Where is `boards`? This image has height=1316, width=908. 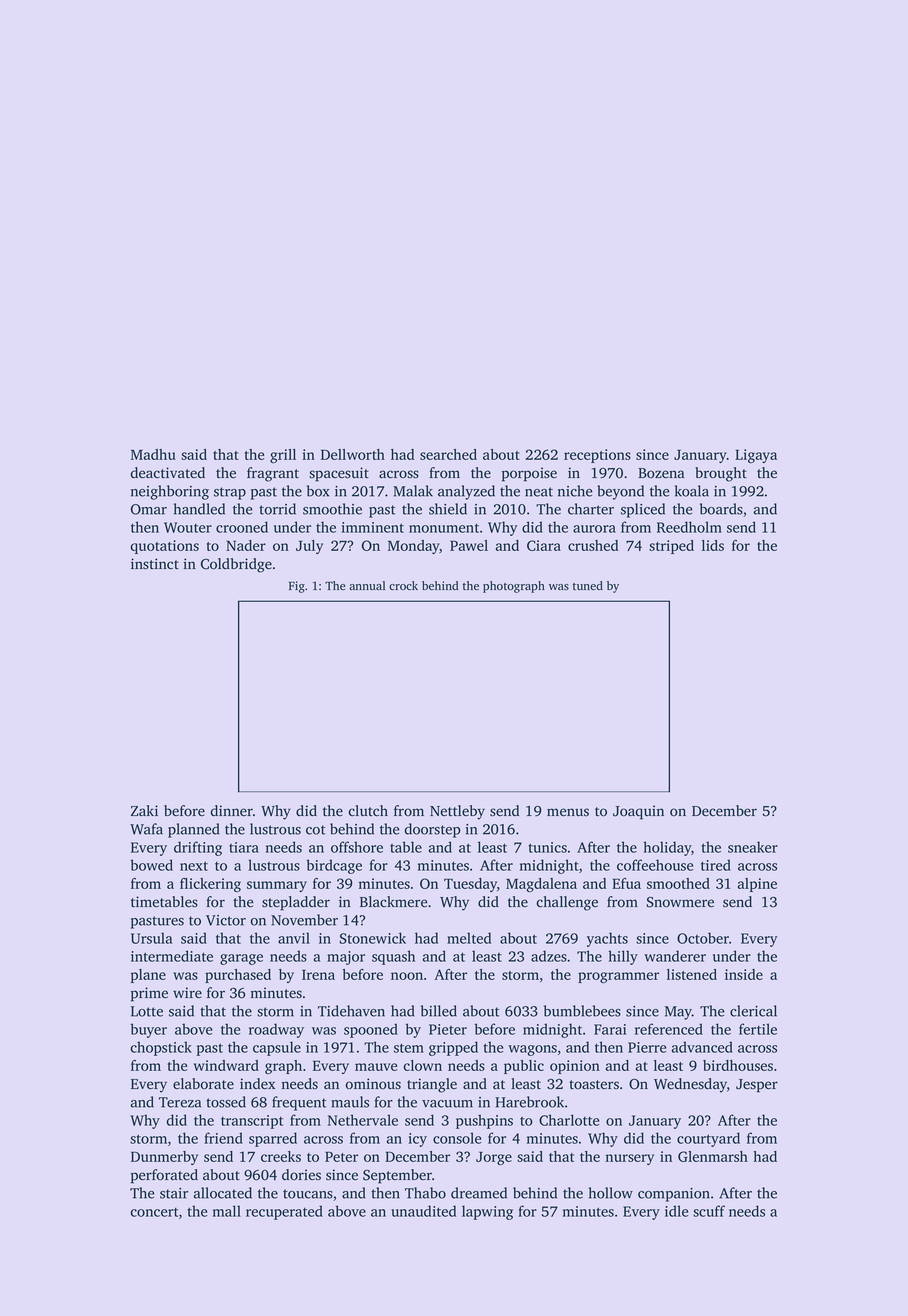 boards is located at coordinates (721, 509).
